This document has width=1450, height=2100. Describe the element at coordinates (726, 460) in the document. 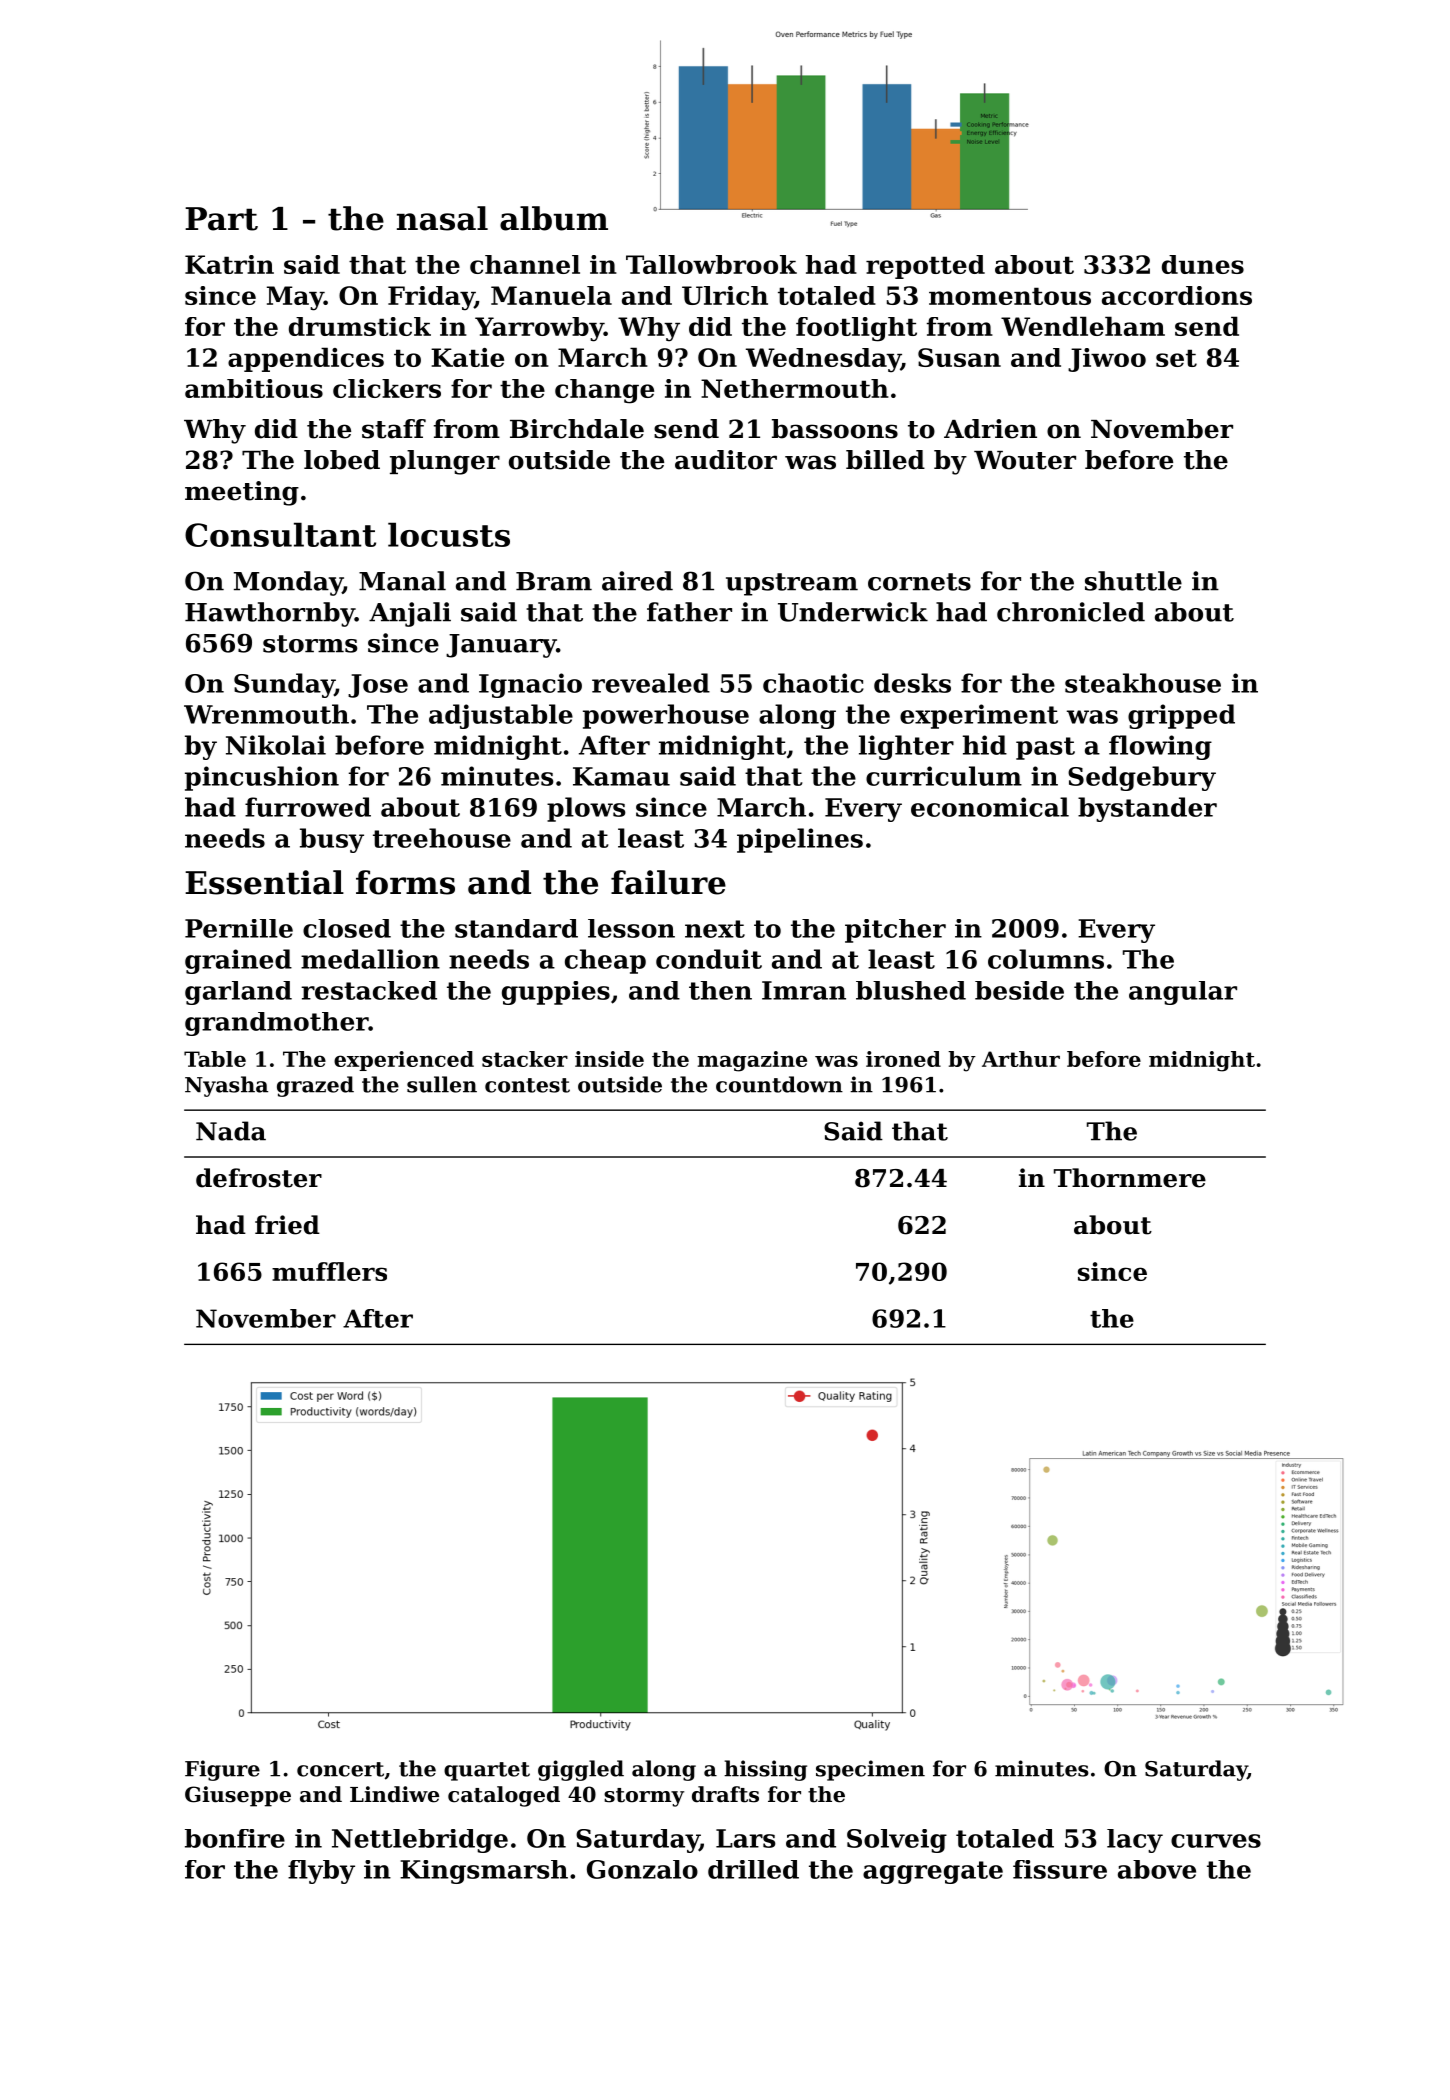

I see `auditor` at that location.
